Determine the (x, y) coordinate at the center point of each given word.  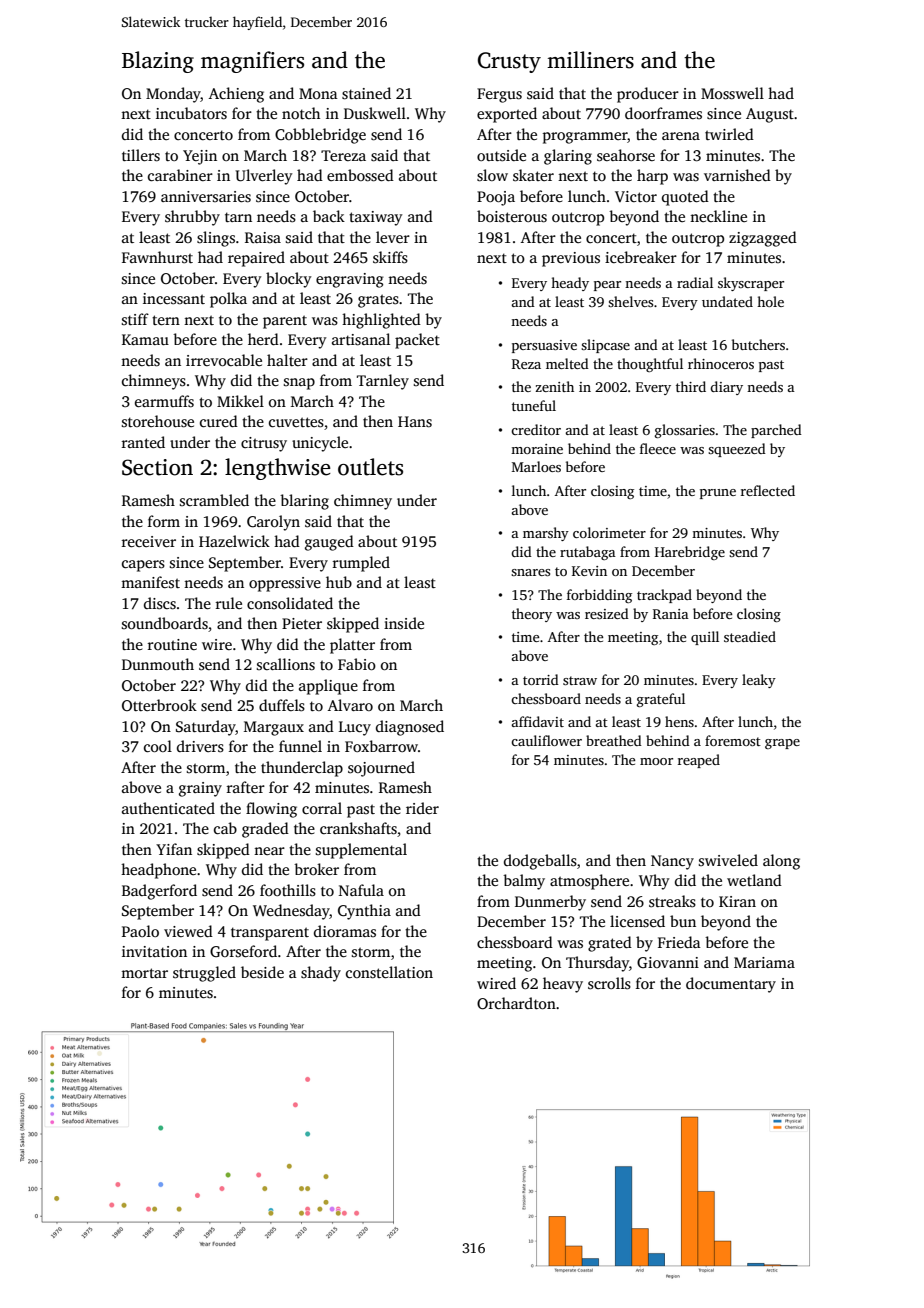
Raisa (263, 238)
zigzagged (763, 239)
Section (157, 467)
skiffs (390, 257)
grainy (200, 789)
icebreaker (641, 257)
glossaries (685, 431)
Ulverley (264, 177)
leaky (759, 681)
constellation (389, 972)
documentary (731, 985)
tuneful (534, 405)
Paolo (140, 931)
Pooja (496, 198)
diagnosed (410, 728)
